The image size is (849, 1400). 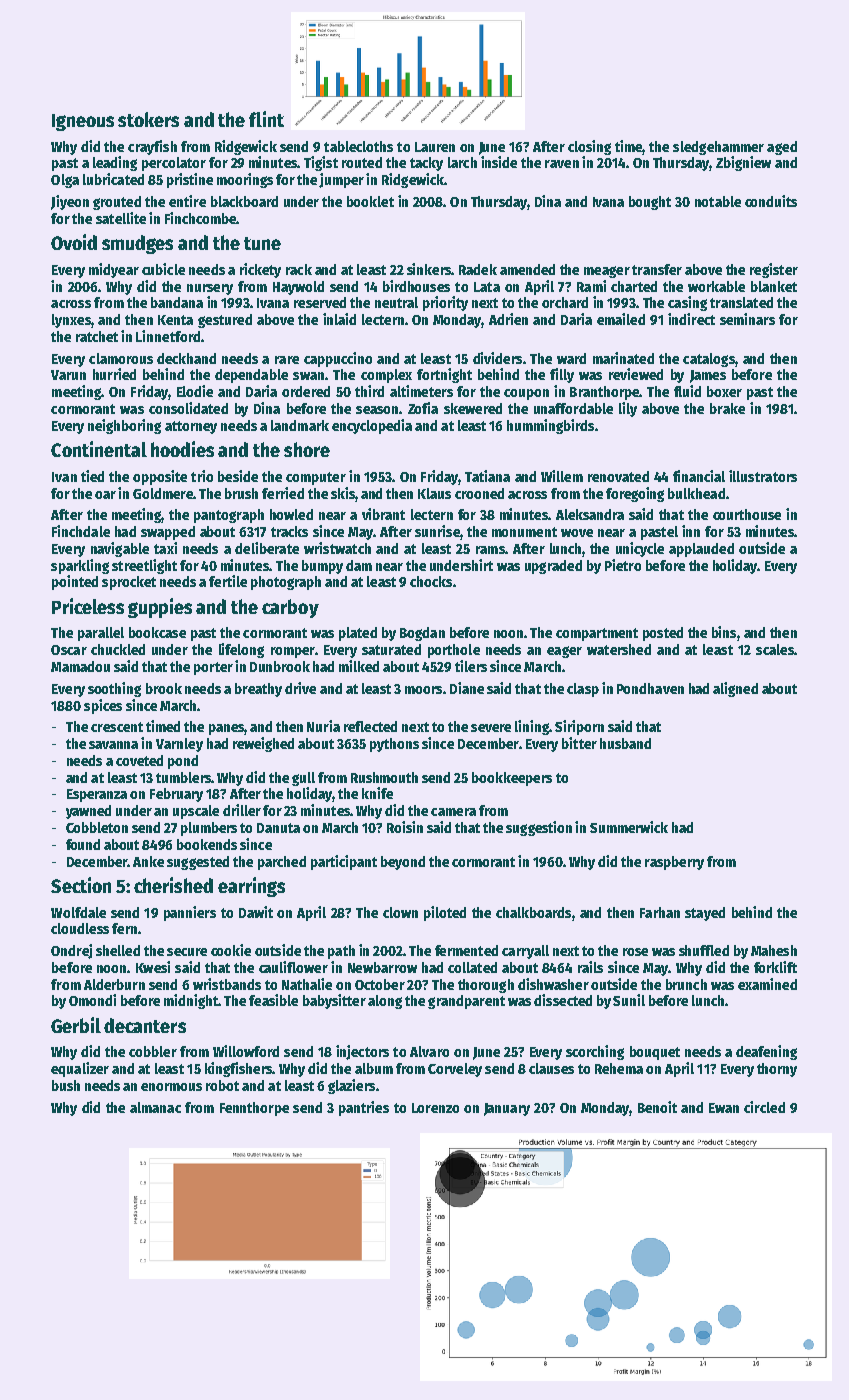 I want to click on scales, so click(x=775, y=649).
